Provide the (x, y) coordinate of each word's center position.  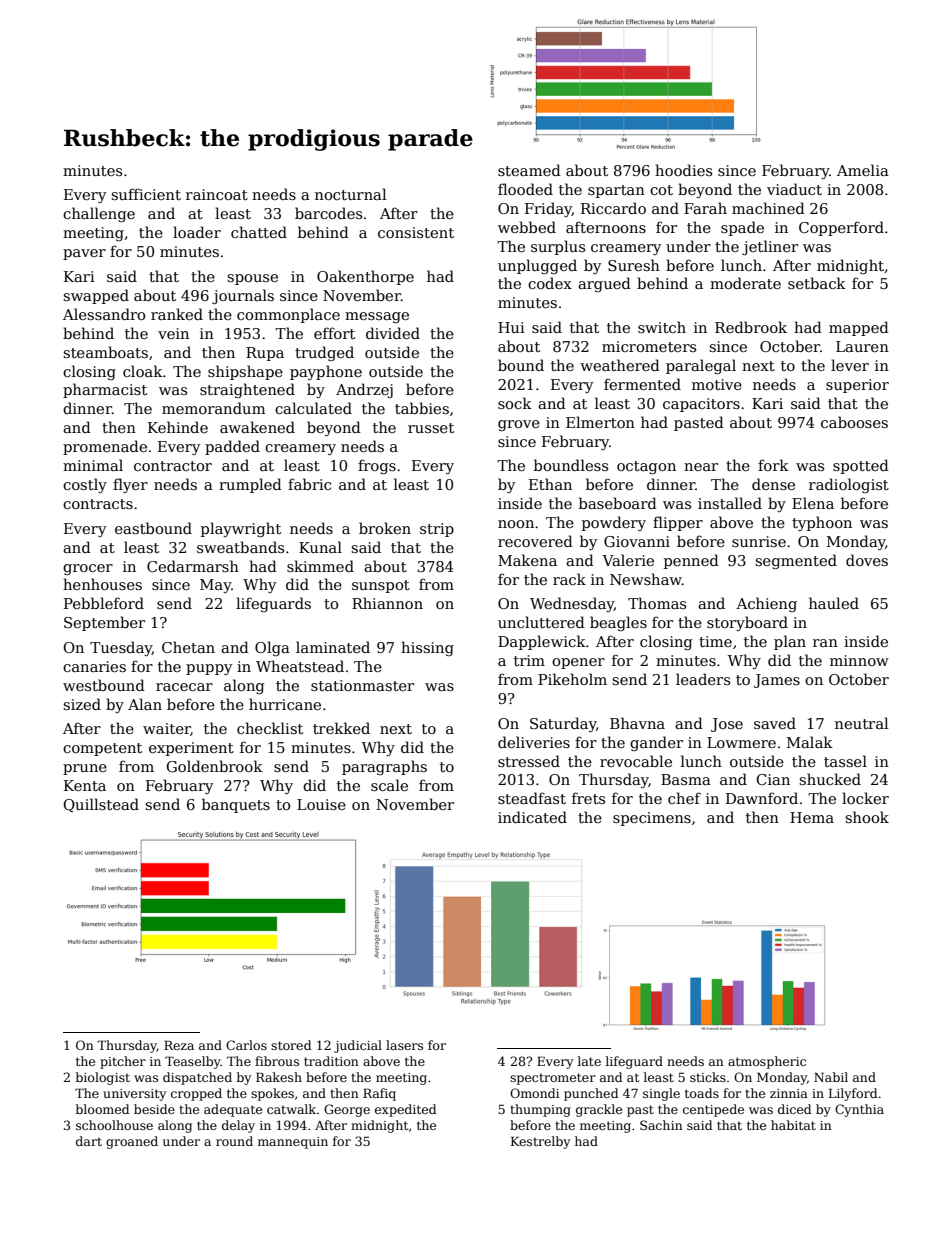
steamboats (105, 352)
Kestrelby (540, 1142)
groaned (132, 1142)
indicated (532, 817)
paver (84, 254)
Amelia (863, 170)
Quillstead (101, 805)
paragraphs (384, 767)
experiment (191, 749)
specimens (652, 819)
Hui (511, 327)
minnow (859, 660)
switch (662, 327)
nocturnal (350, 194)
